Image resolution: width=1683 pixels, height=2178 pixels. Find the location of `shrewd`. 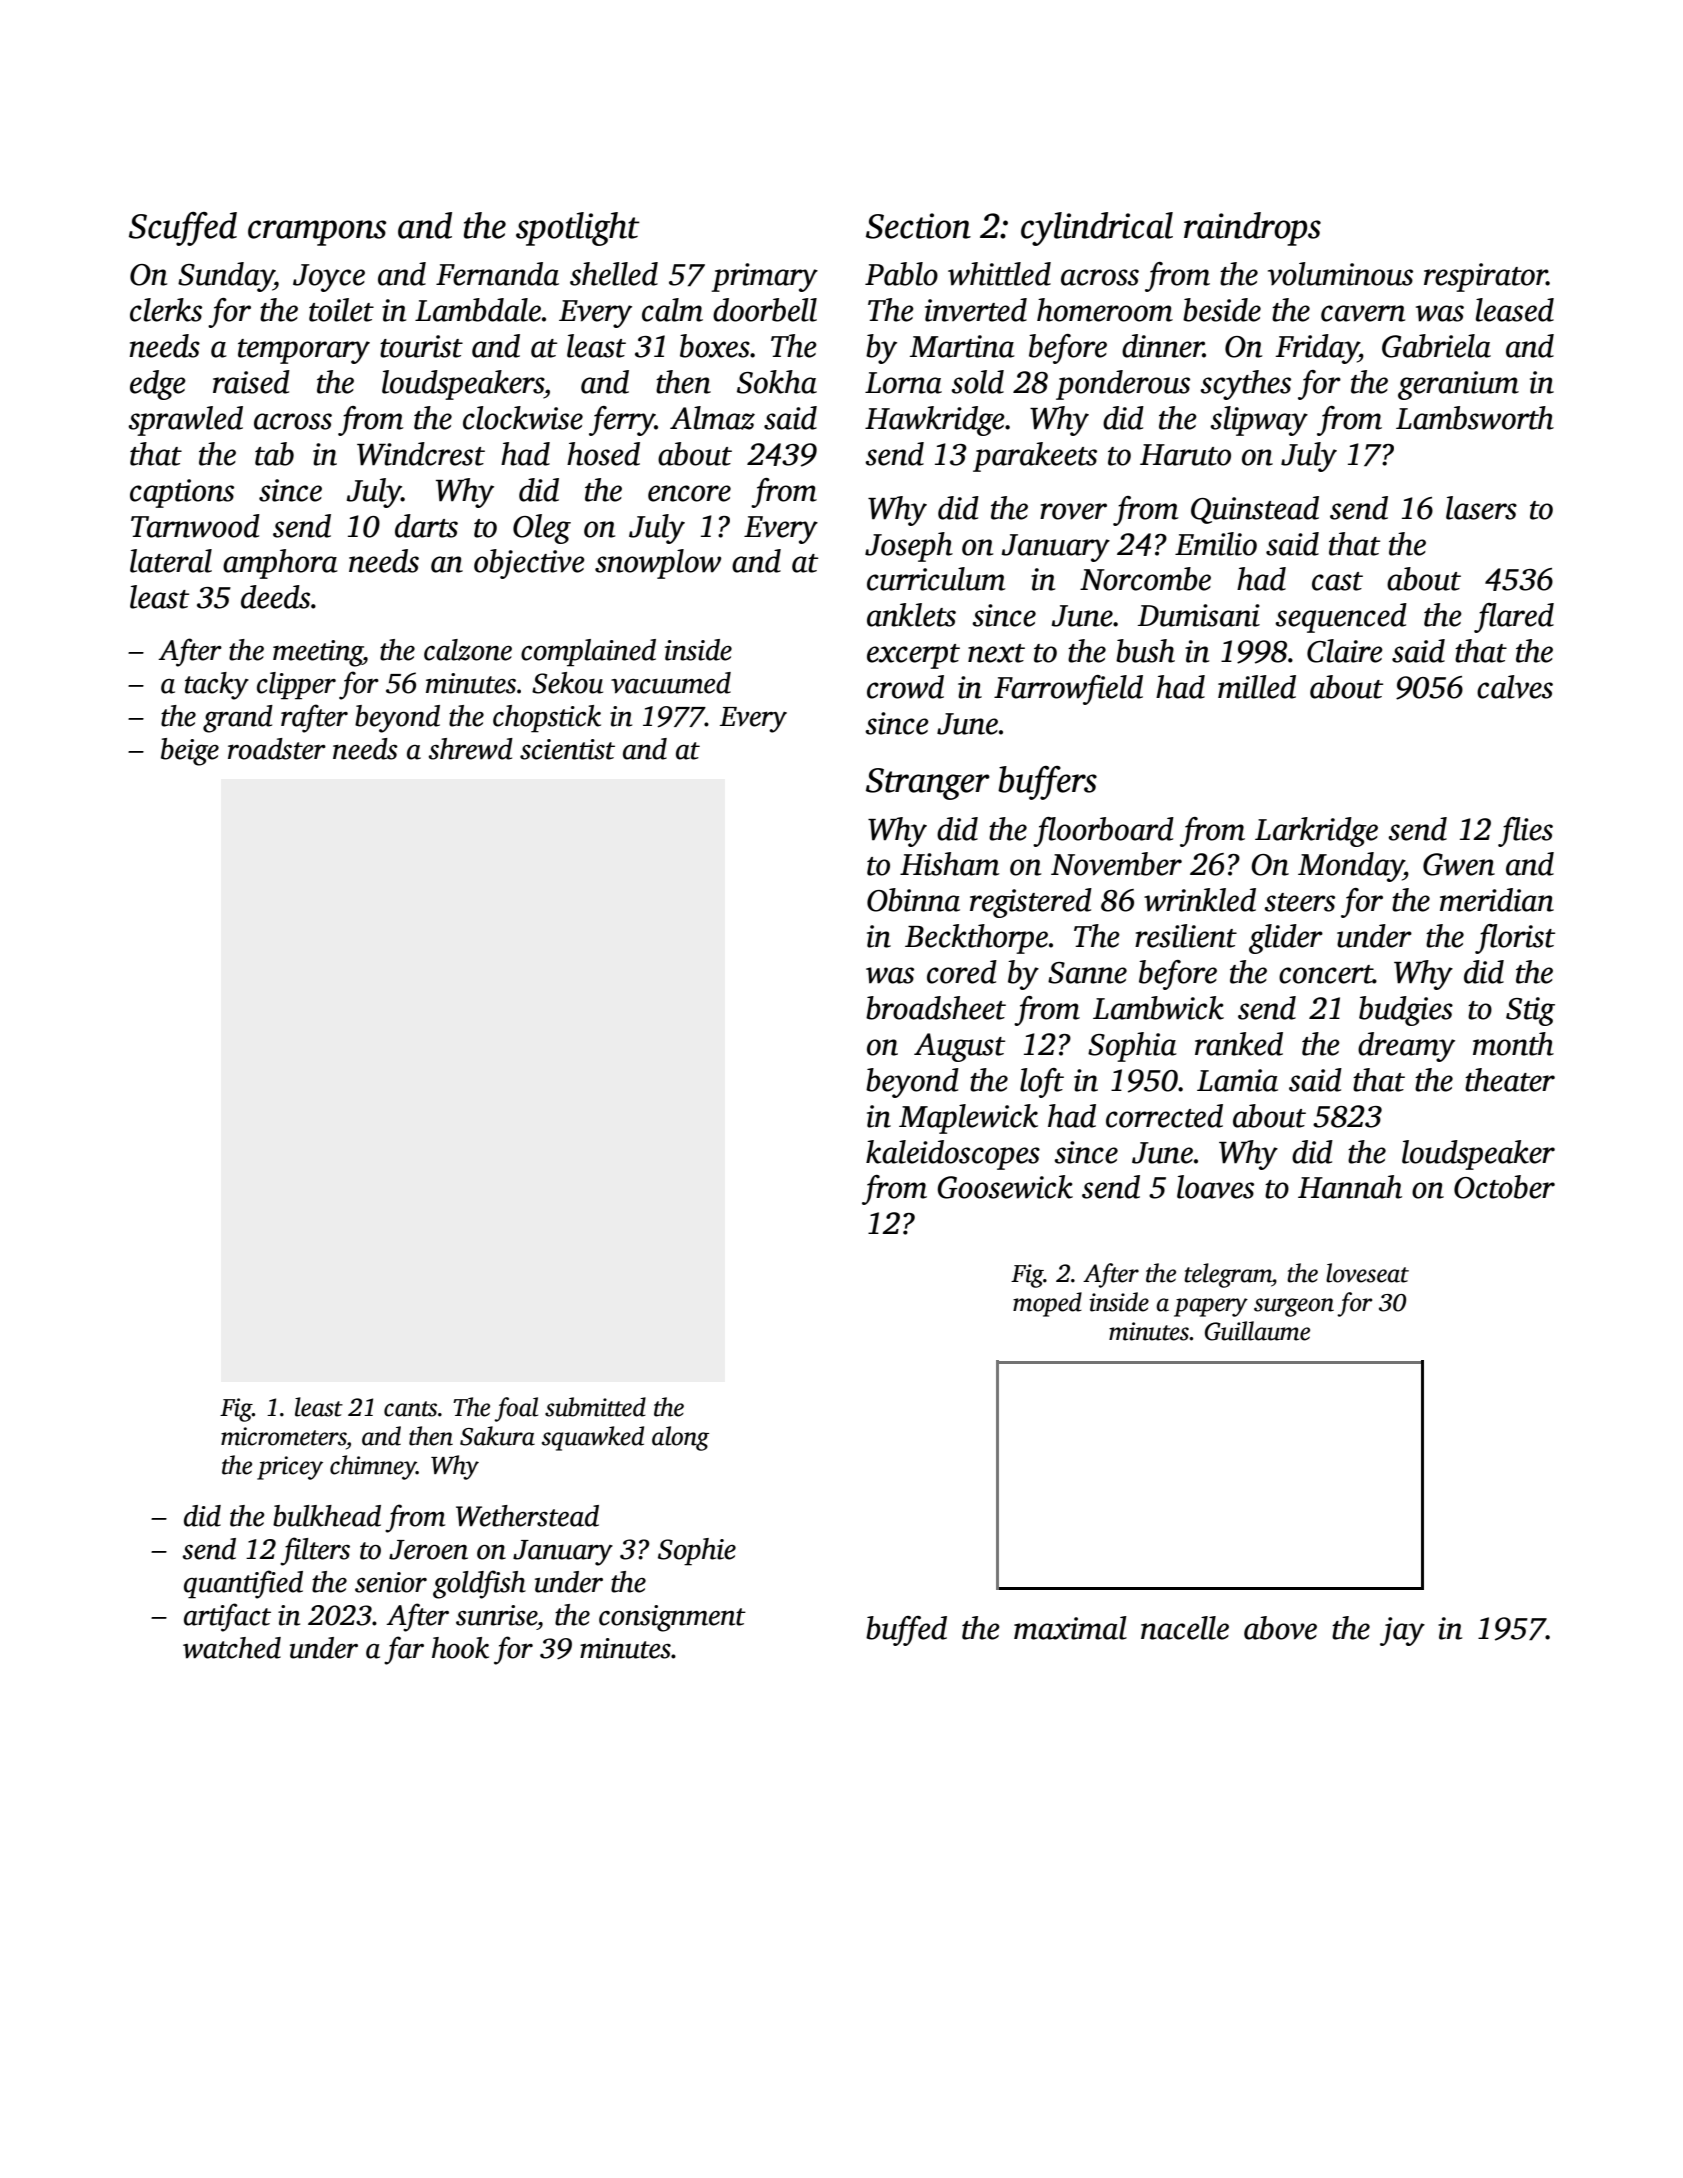

shrewd is located at coordinates (470, 749).
